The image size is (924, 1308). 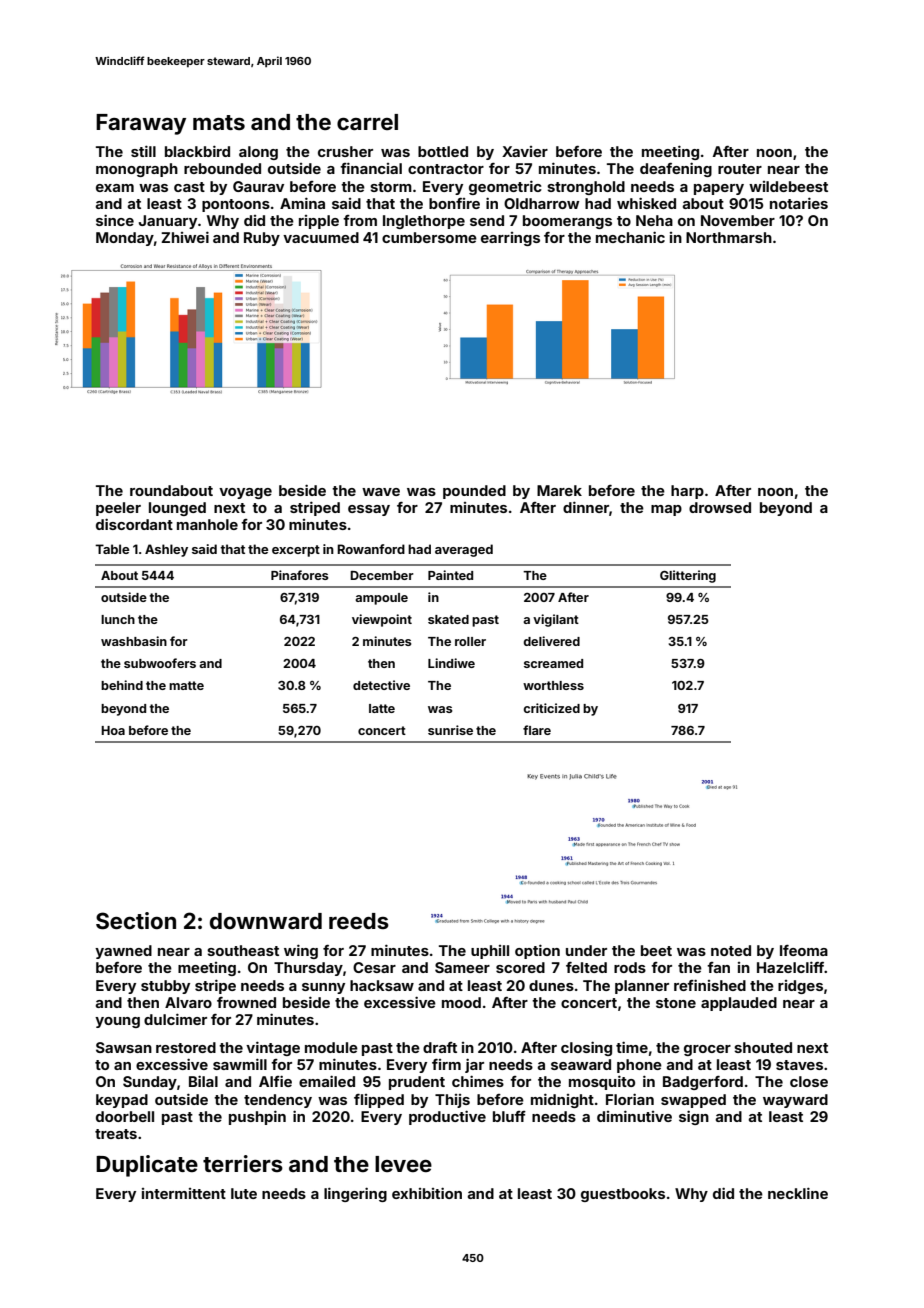 What do you see at coordinates (403, 1164) in the page?
I see `levee` at bounding box center [403, 1164].
